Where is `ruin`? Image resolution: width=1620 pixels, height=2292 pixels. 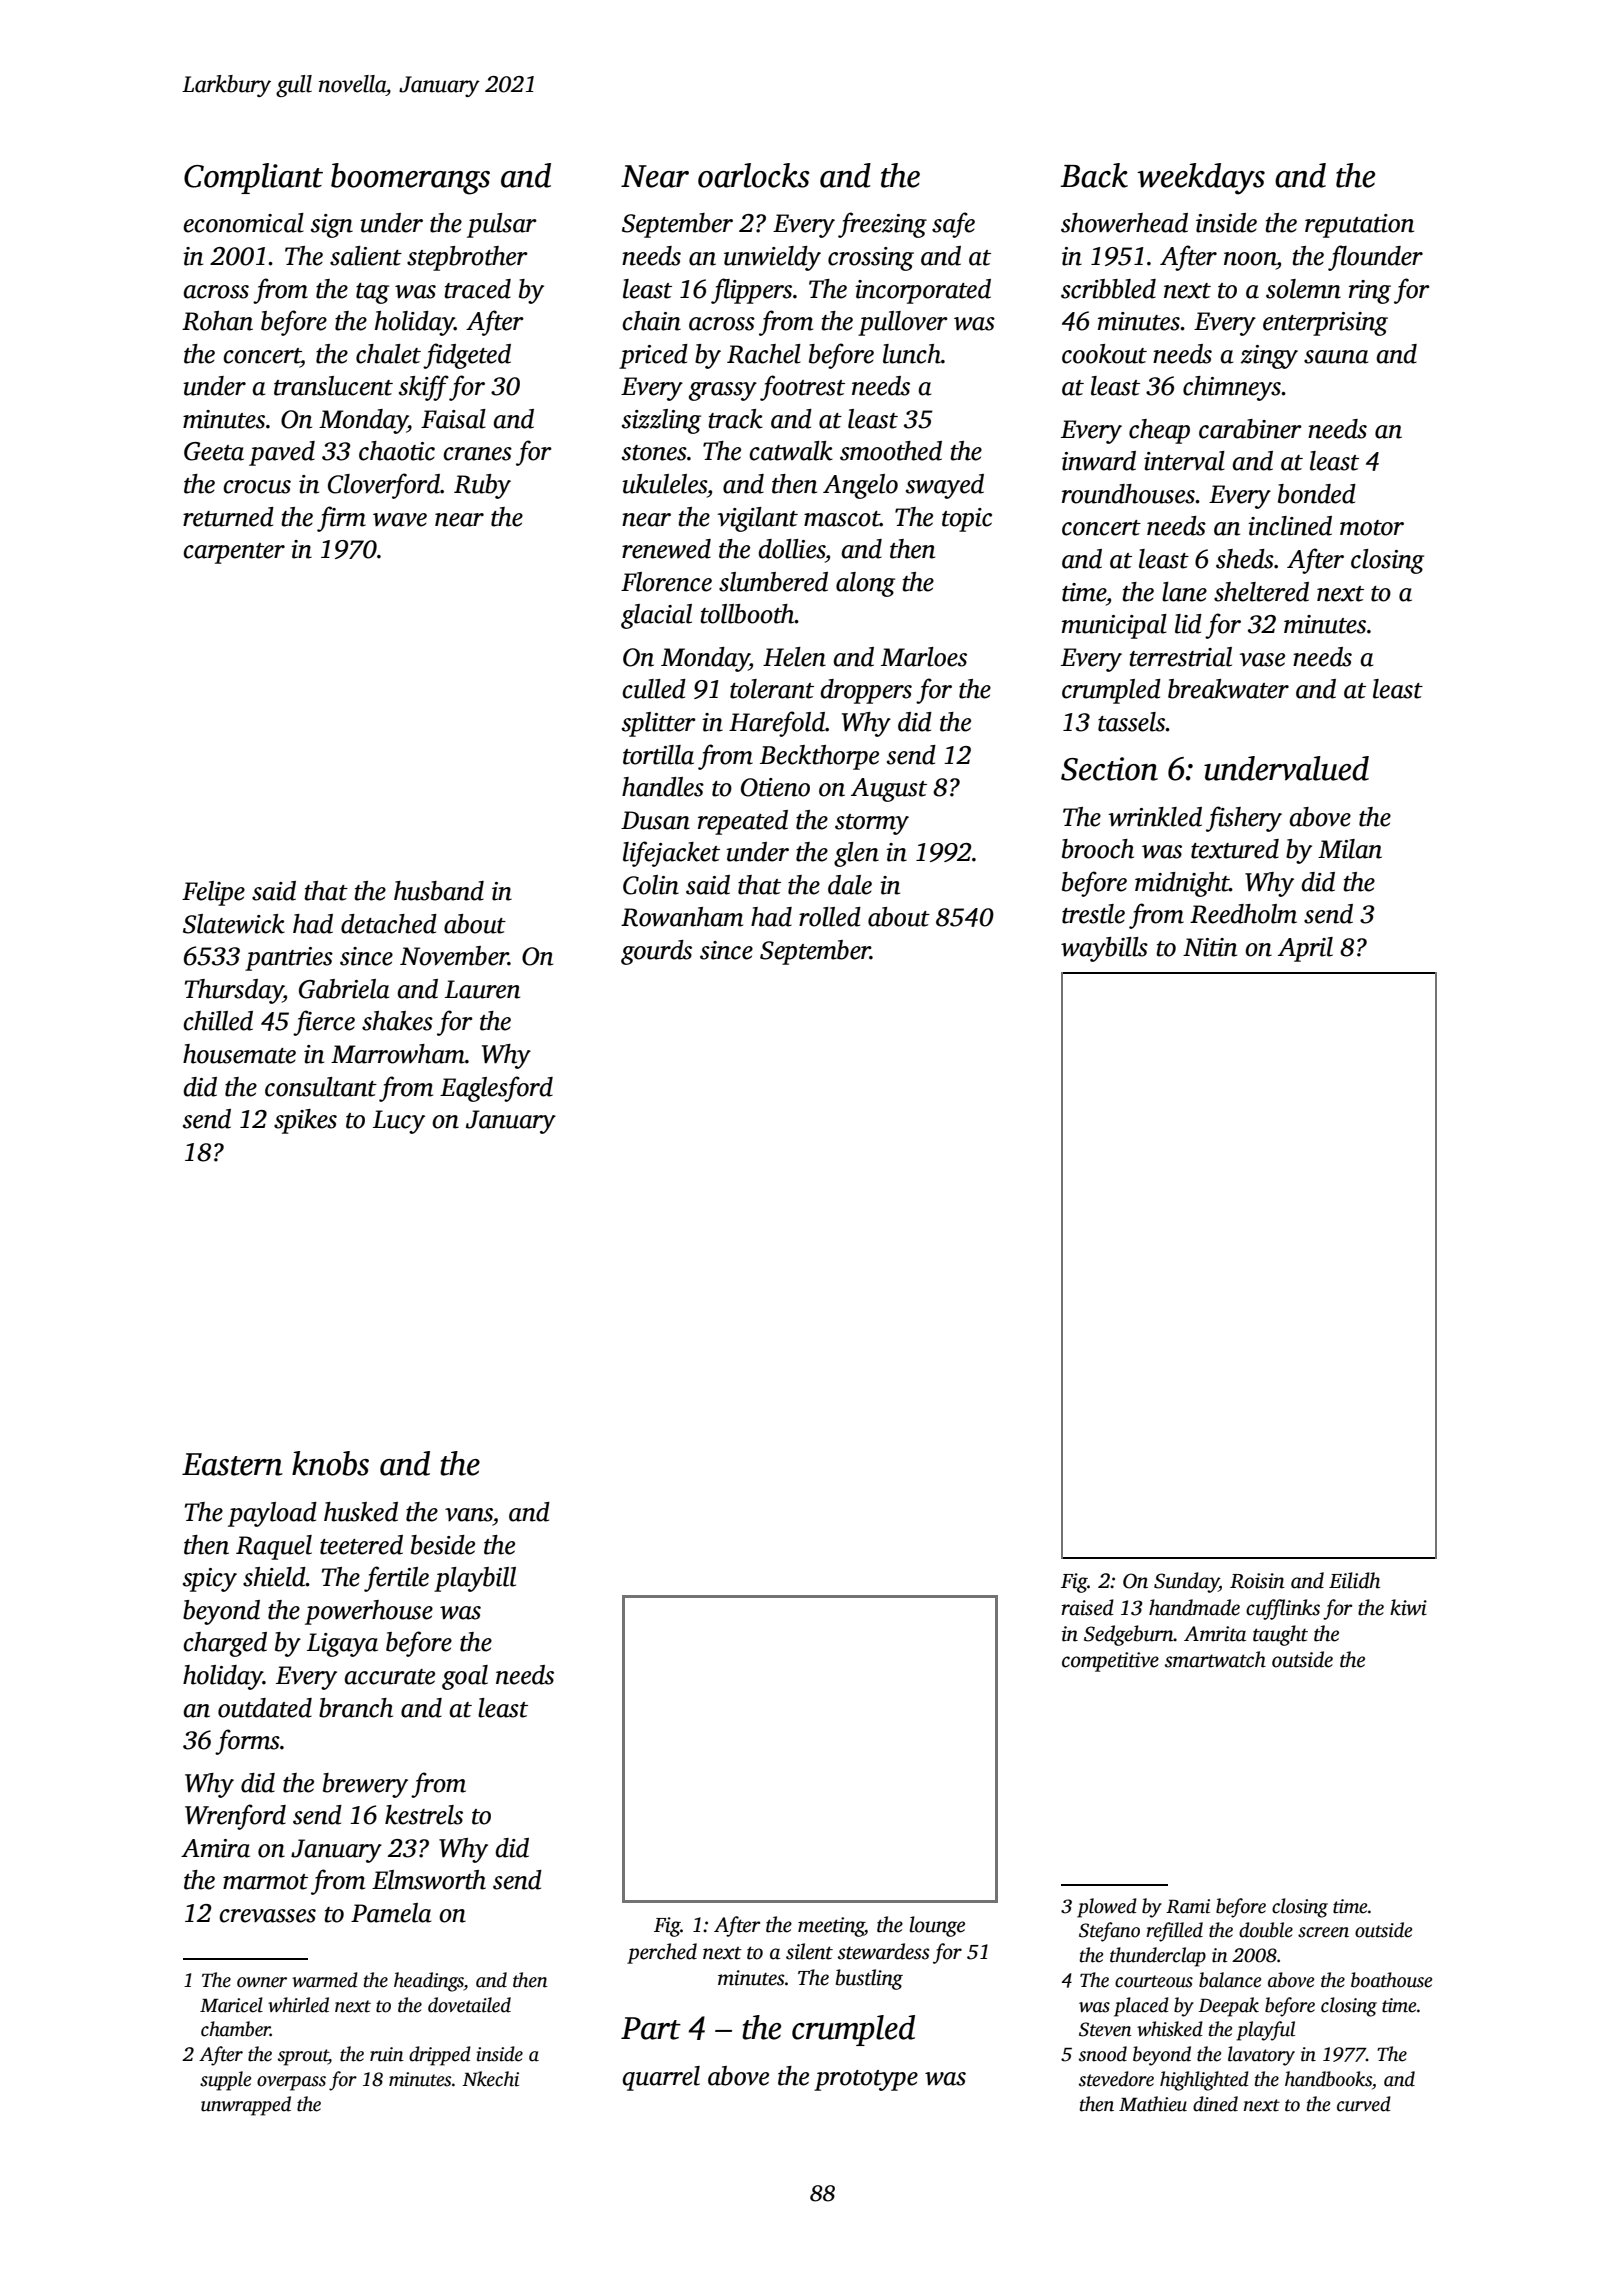
ruin is located at coordinates (387, 2054).
